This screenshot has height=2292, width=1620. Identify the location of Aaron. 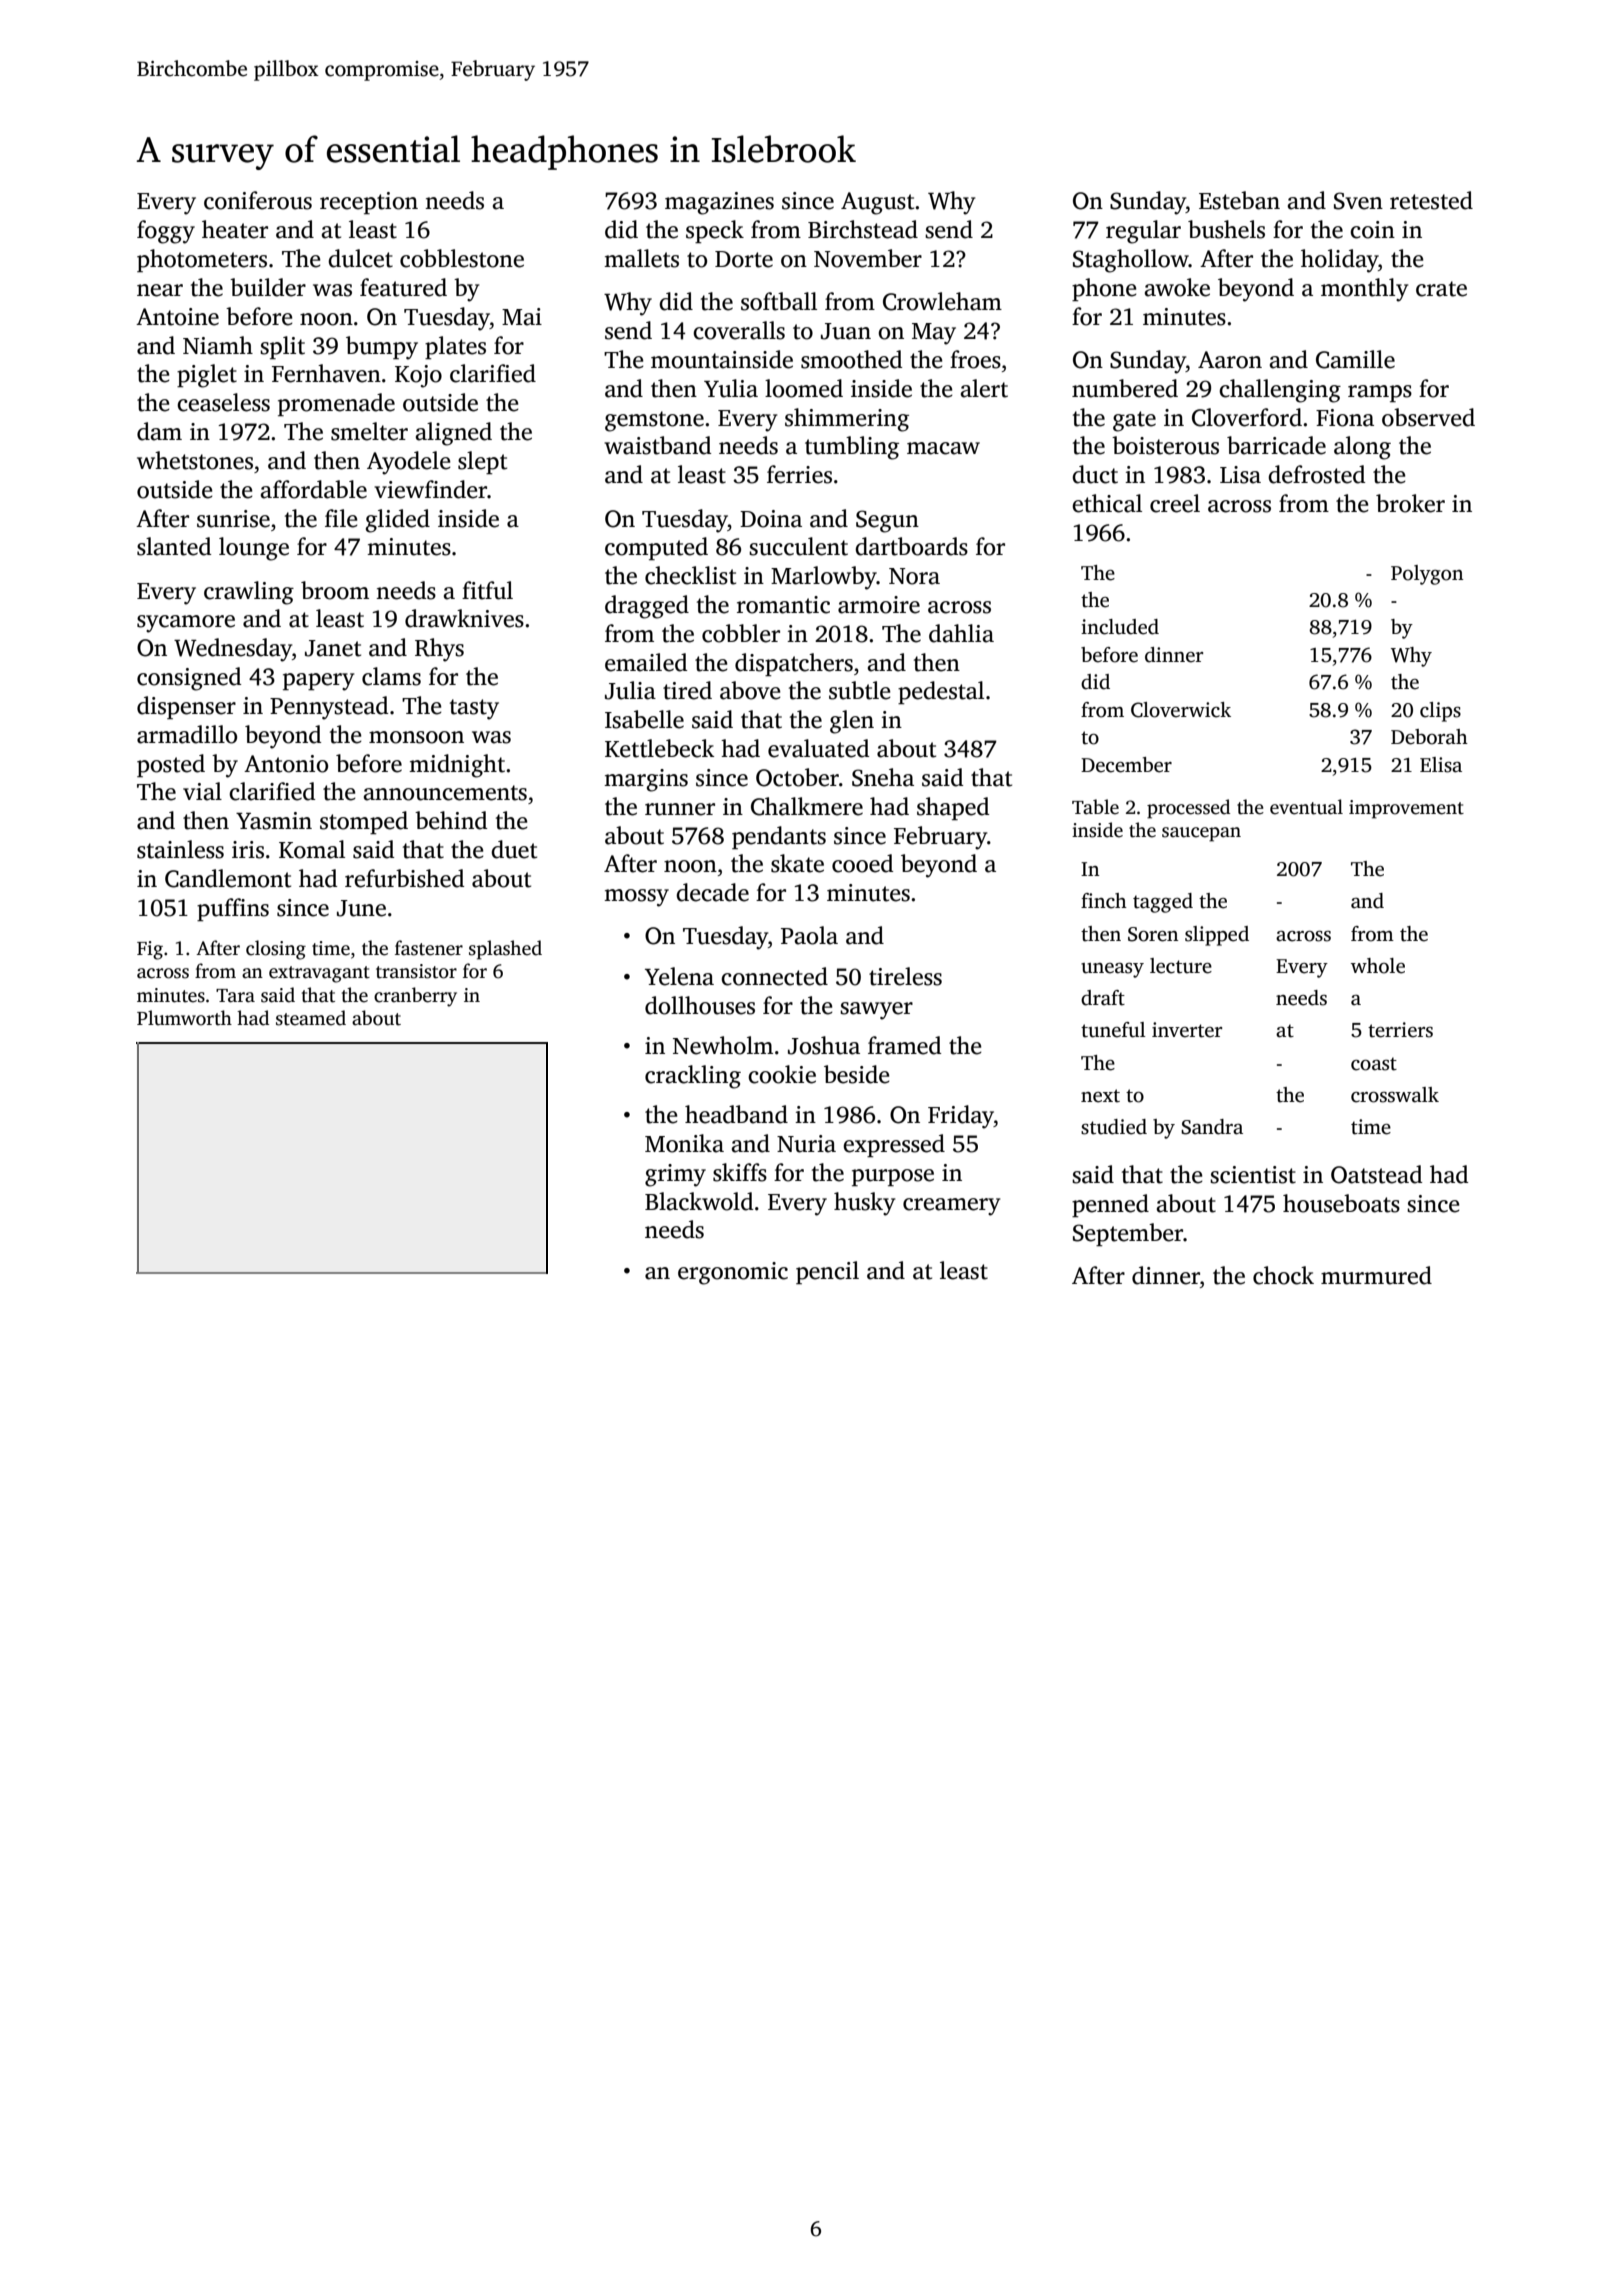
(1230, 360).
